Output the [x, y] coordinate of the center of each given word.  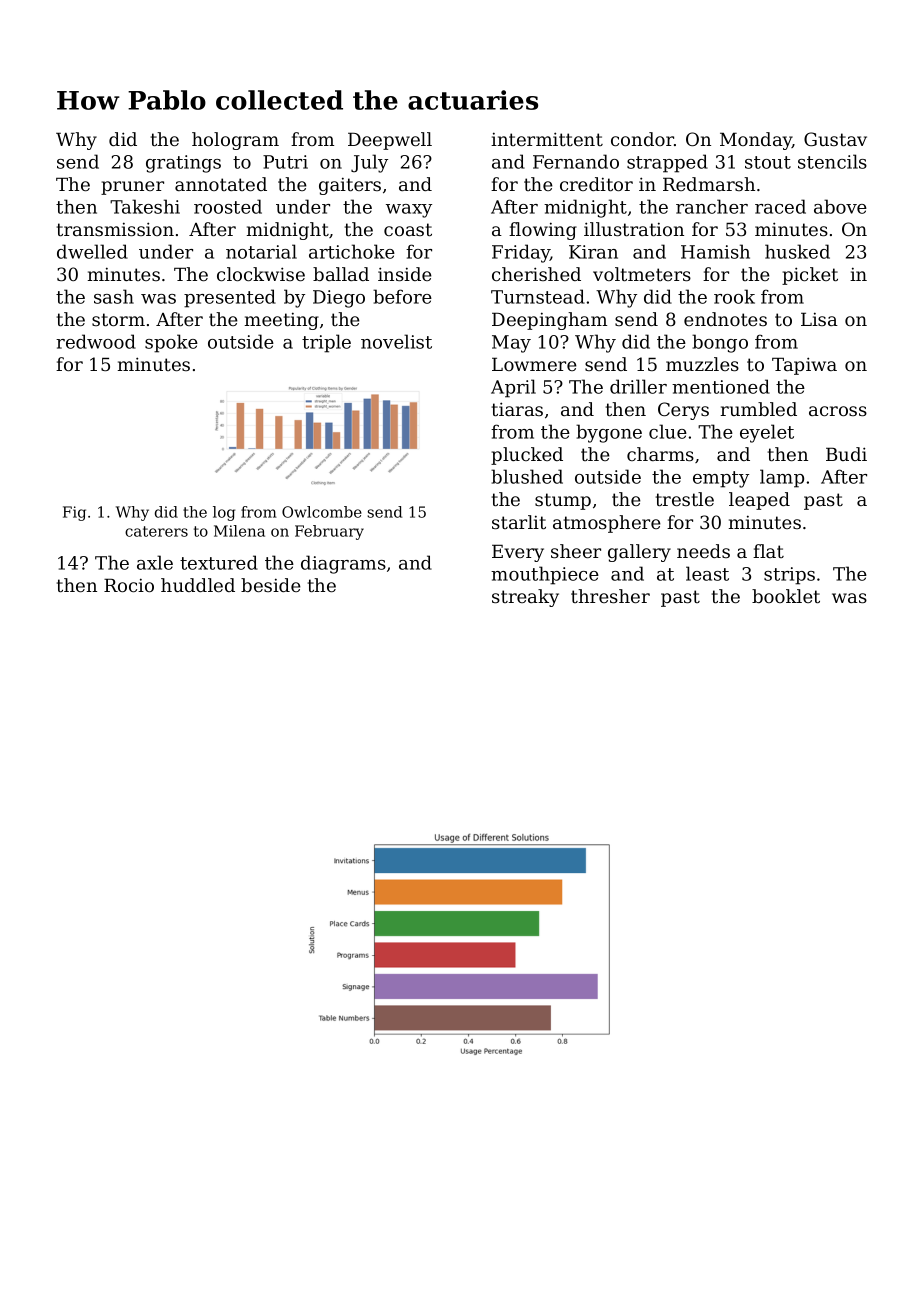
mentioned [721, 386]
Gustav [835, 139]
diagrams [343, 564]
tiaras [517, 409]
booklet [786, 596]
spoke [171, 343]
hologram [235, 141]
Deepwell [390, 141]
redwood [96, 341]
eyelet [767, 433]
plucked [527, 456]
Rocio [129, 585]
